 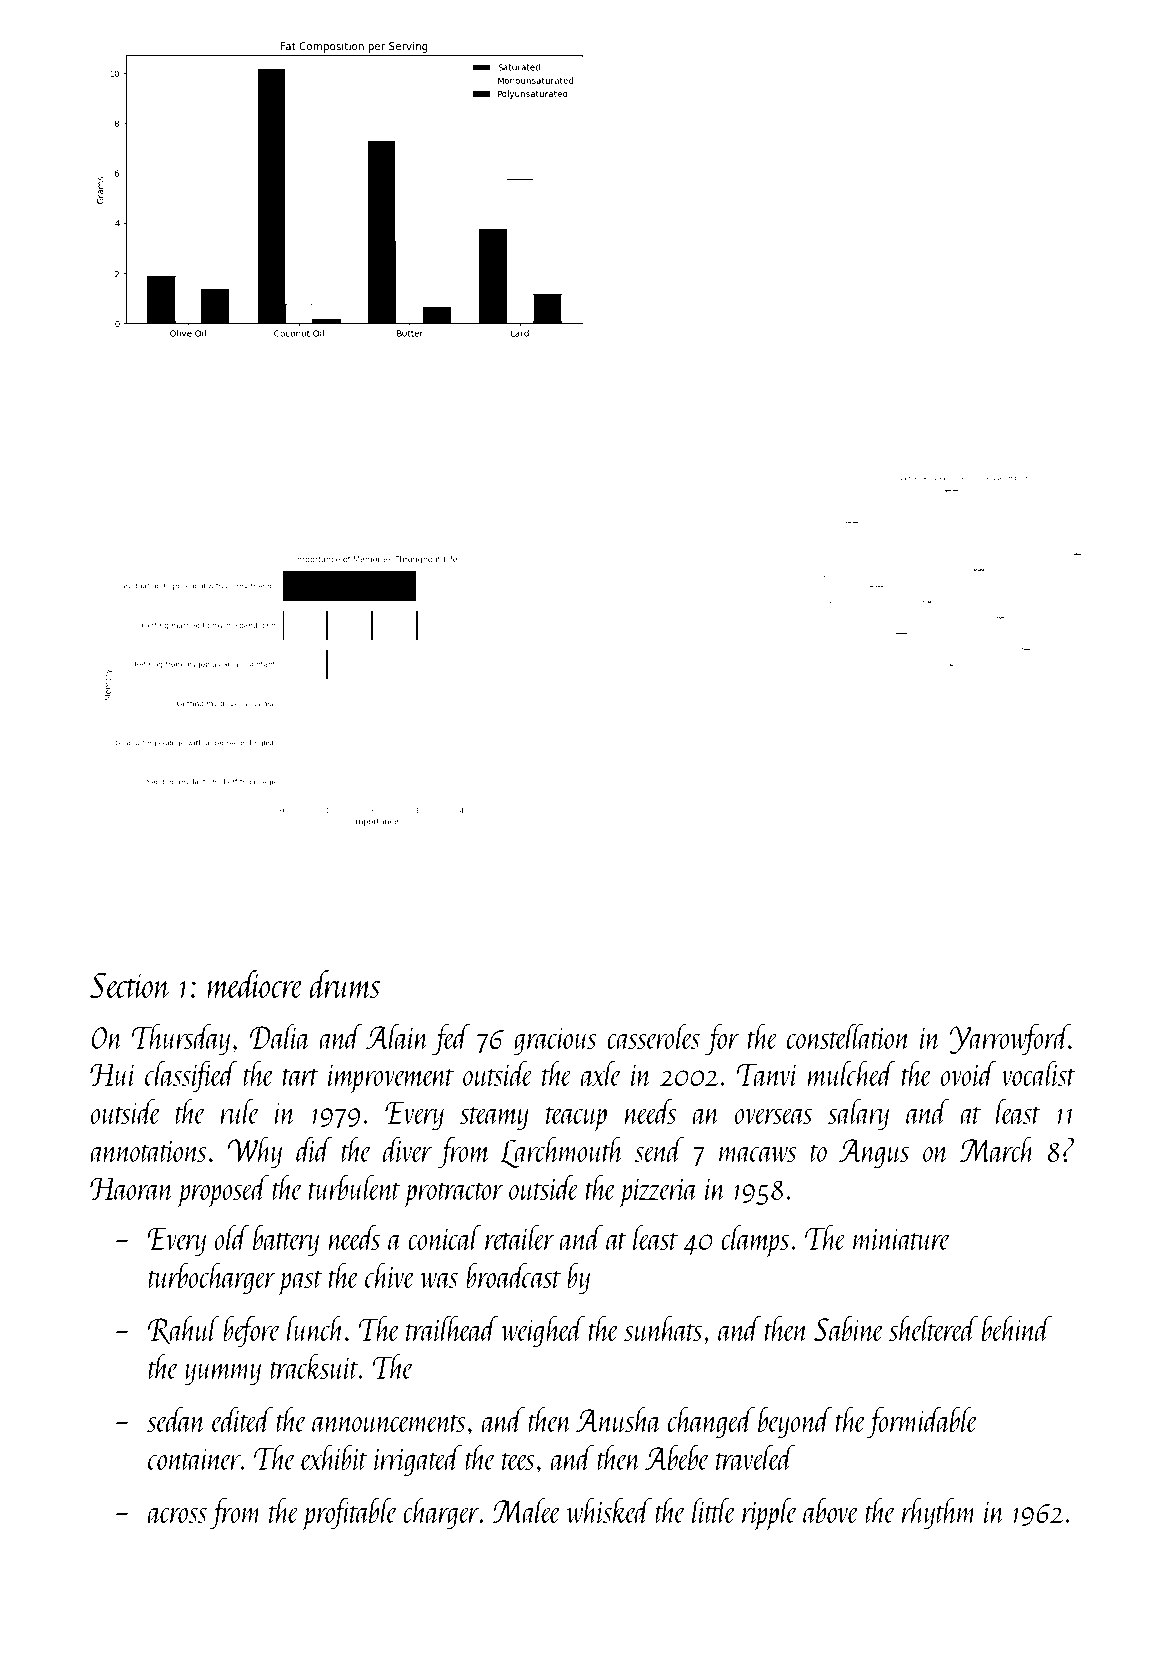 I want to click on retailer, so click(x=520, y=1237).
